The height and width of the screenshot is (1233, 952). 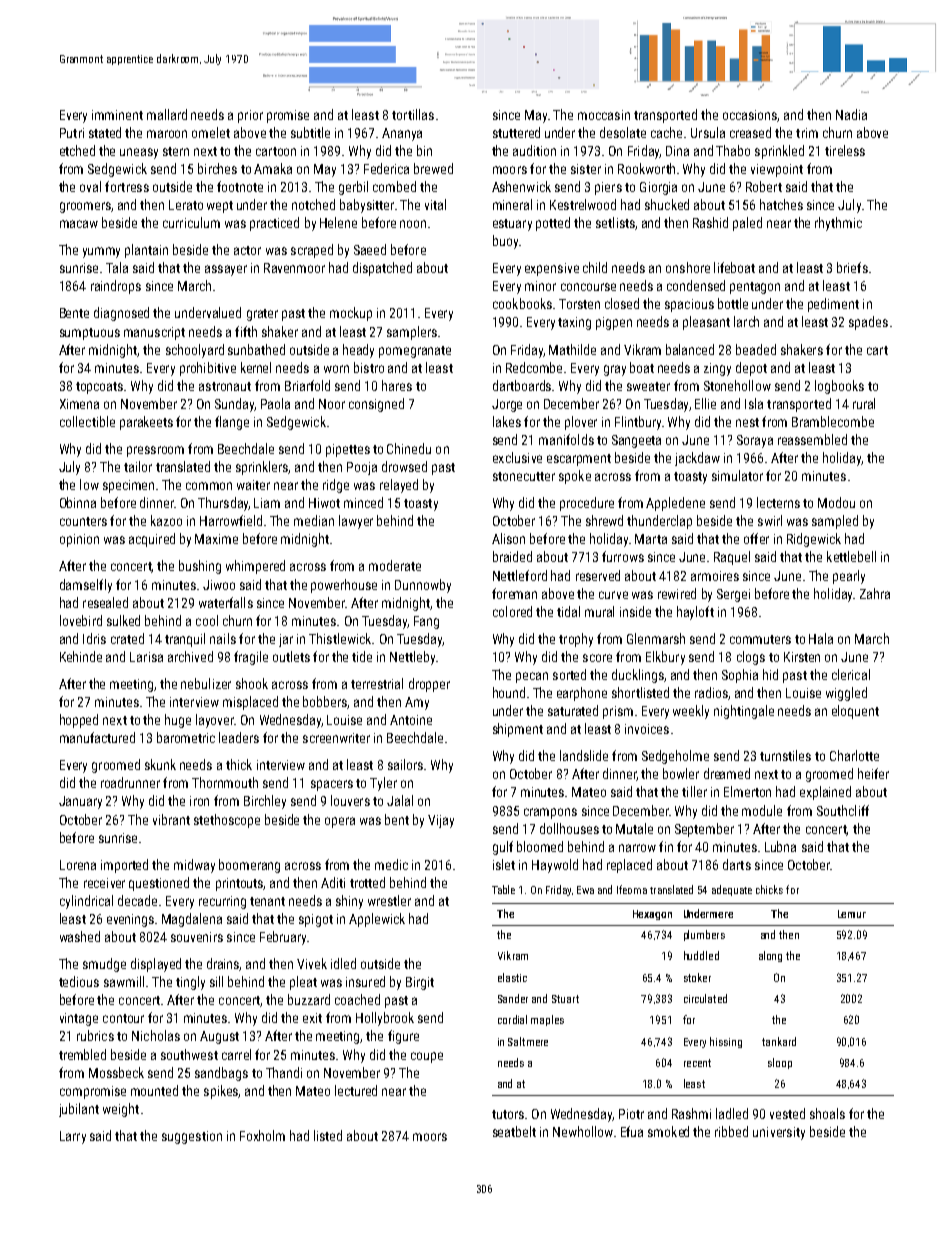 What do you see at coordinates (731, 1131) in the screenshot?
I see `ribbed` at bounding box center [731, 1131].
